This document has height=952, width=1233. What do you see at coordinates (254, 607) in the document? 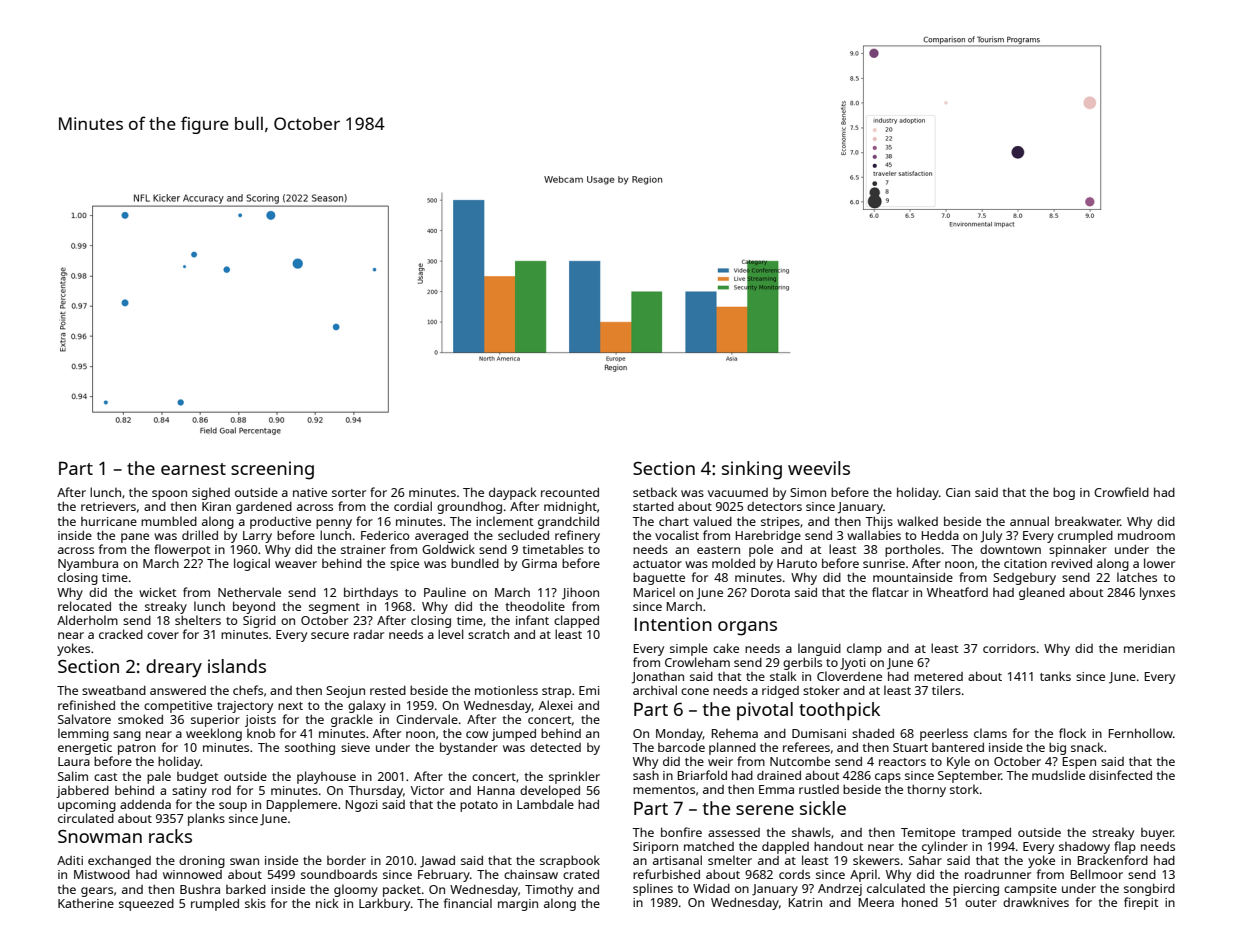
I see `beyond` at bounding box center [254, 607].
